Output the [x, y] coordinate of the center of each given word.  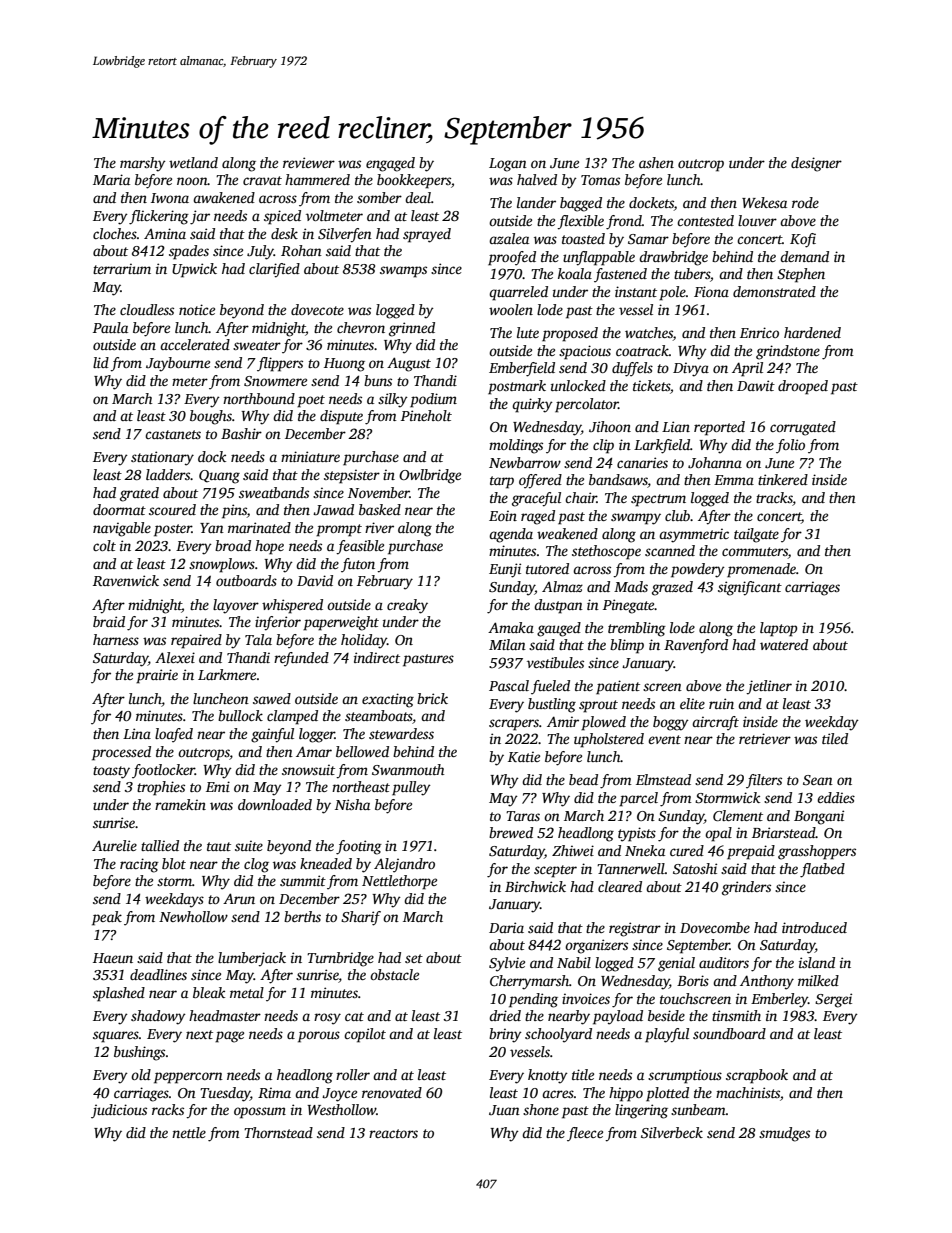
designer [816, 164]
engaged [390, 164]
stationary [162, 458]
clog [256, 865]
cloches [115, 233]
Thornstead [278, 1132]
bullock [240, 715]
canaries [642, 462]
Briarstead [784, 832]
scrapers [514, 725]
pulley [411, 788]
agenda [511, 535]
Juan [504, 1110]
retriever [765, 738]
